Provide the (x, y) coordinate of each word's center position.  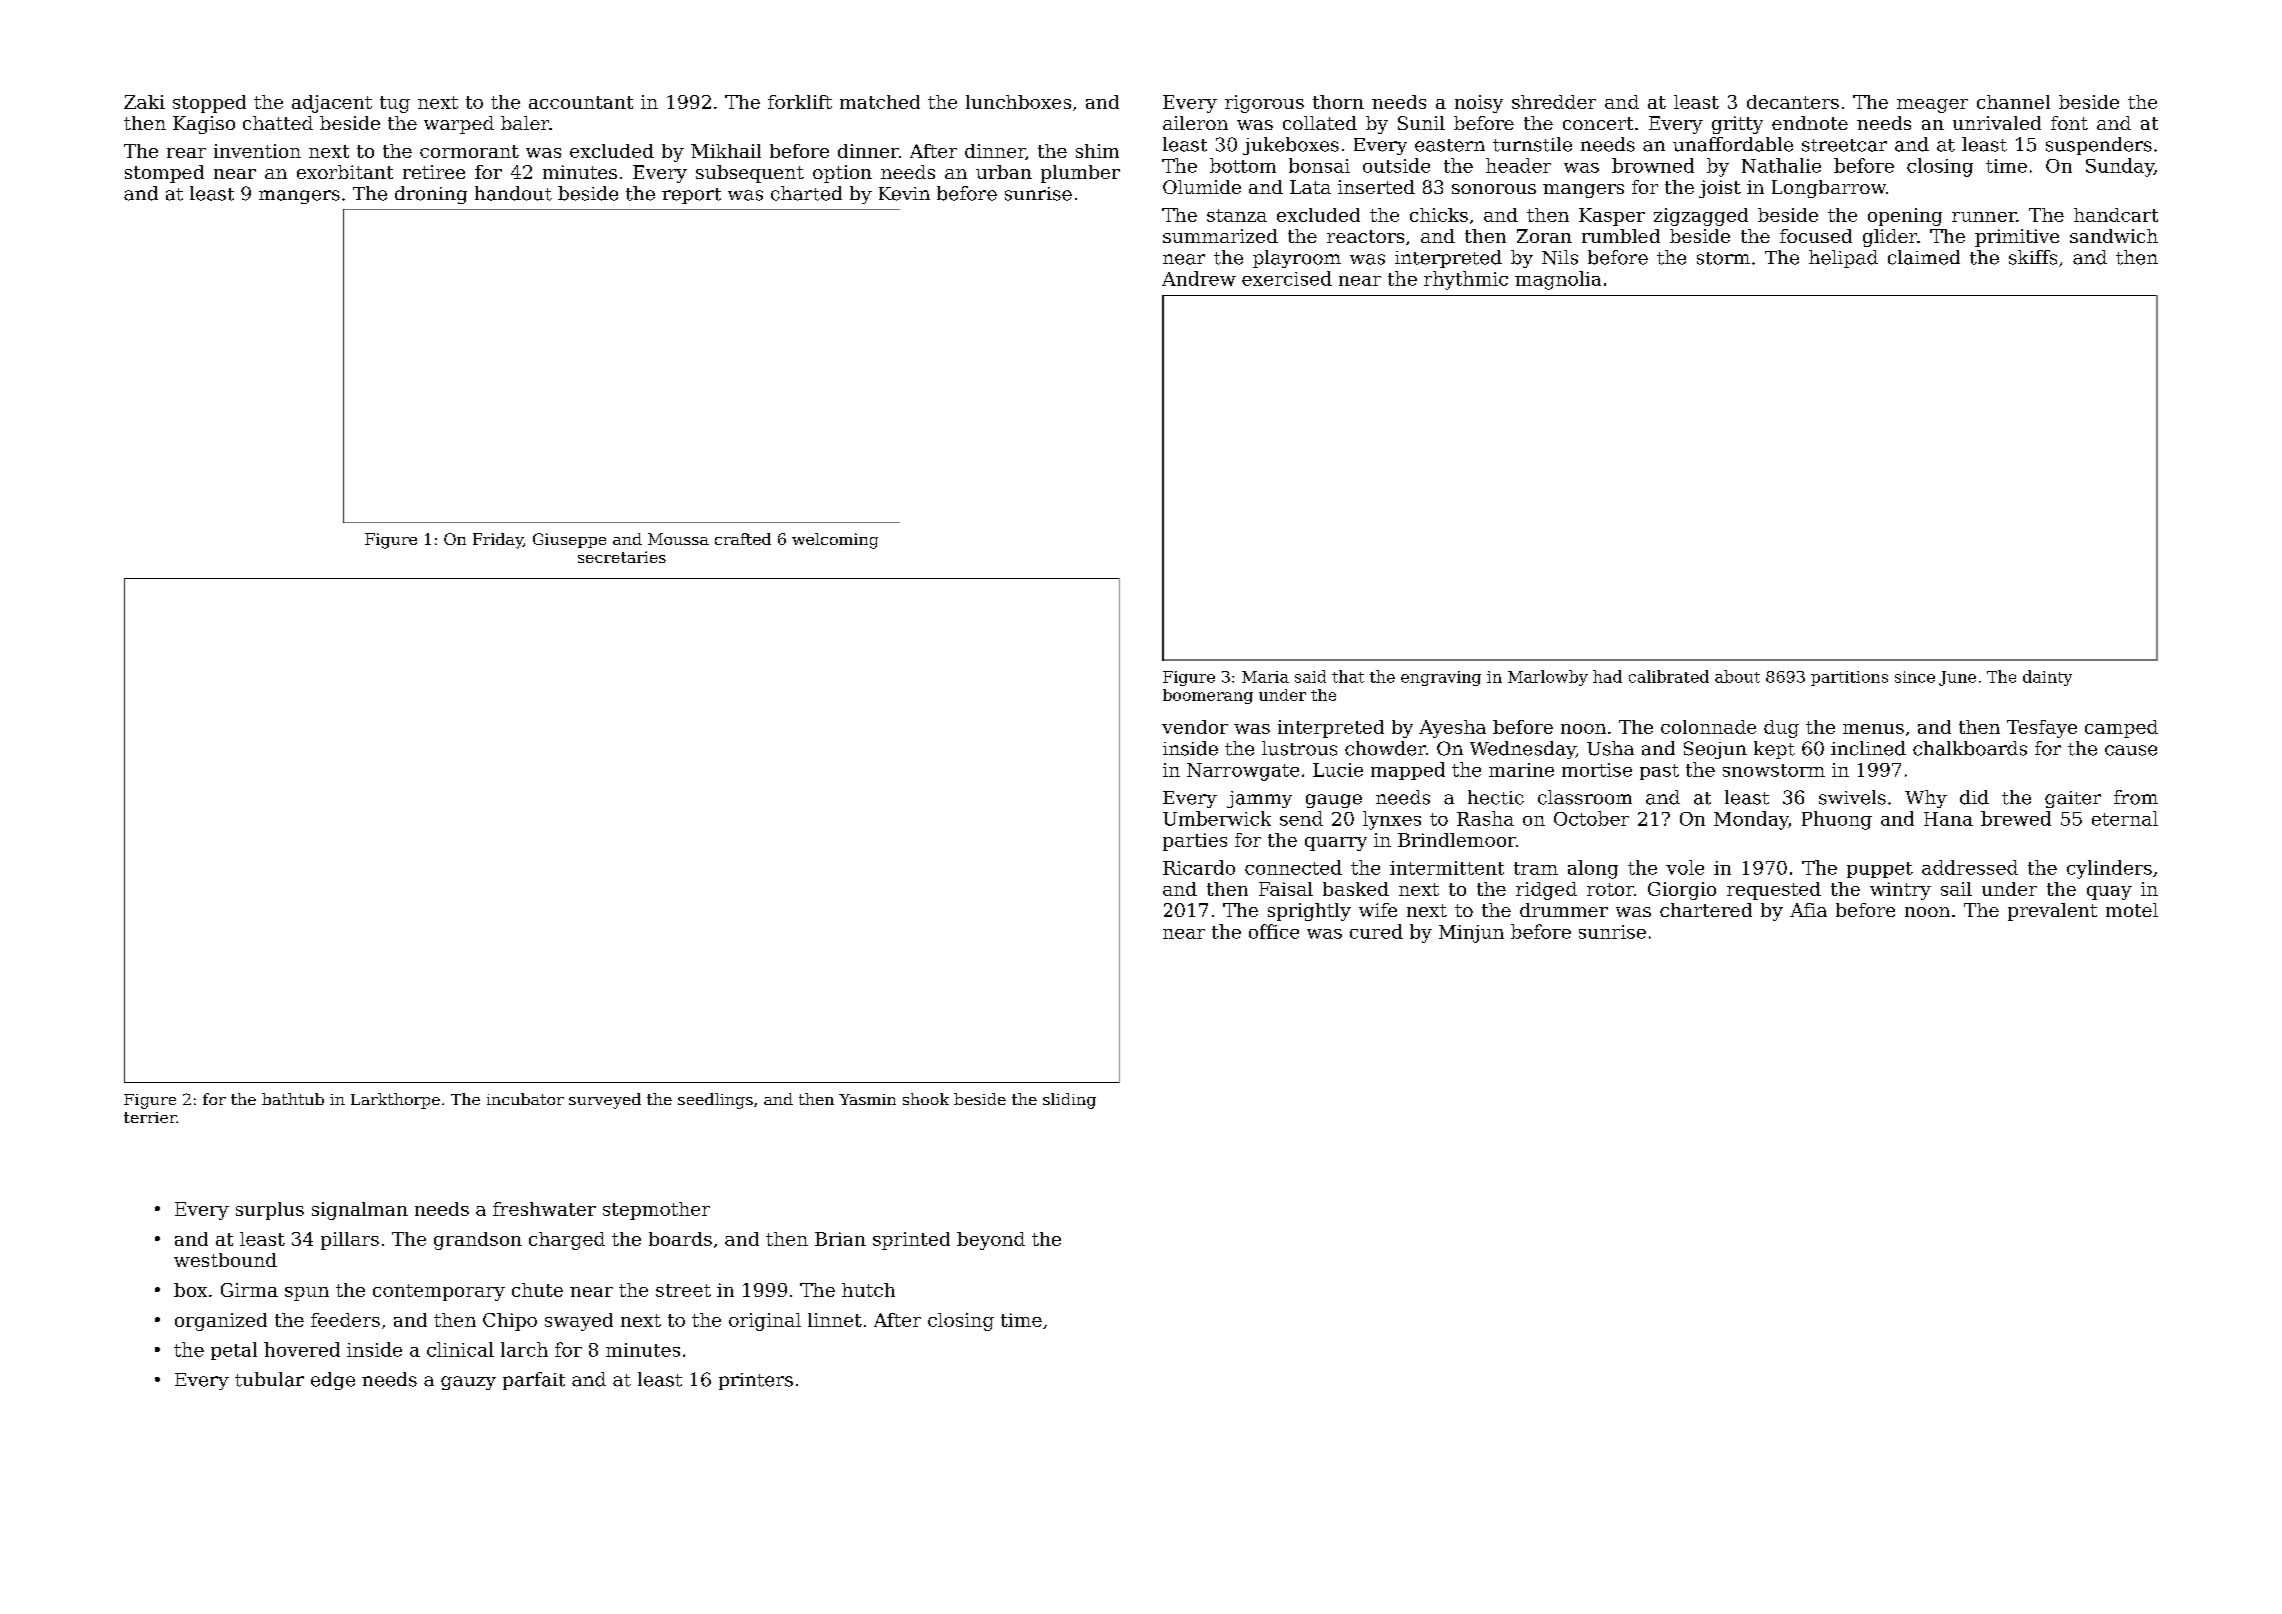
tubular (269, 1379)
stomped (164, 174)
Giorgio (1682, 891)
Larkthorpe (395, 1101)
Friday (498, 541)
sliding (1069, 1101)
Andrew (1199, 278)
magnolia (1558, 280)
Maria (1265, 677)
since (1915, 677)
